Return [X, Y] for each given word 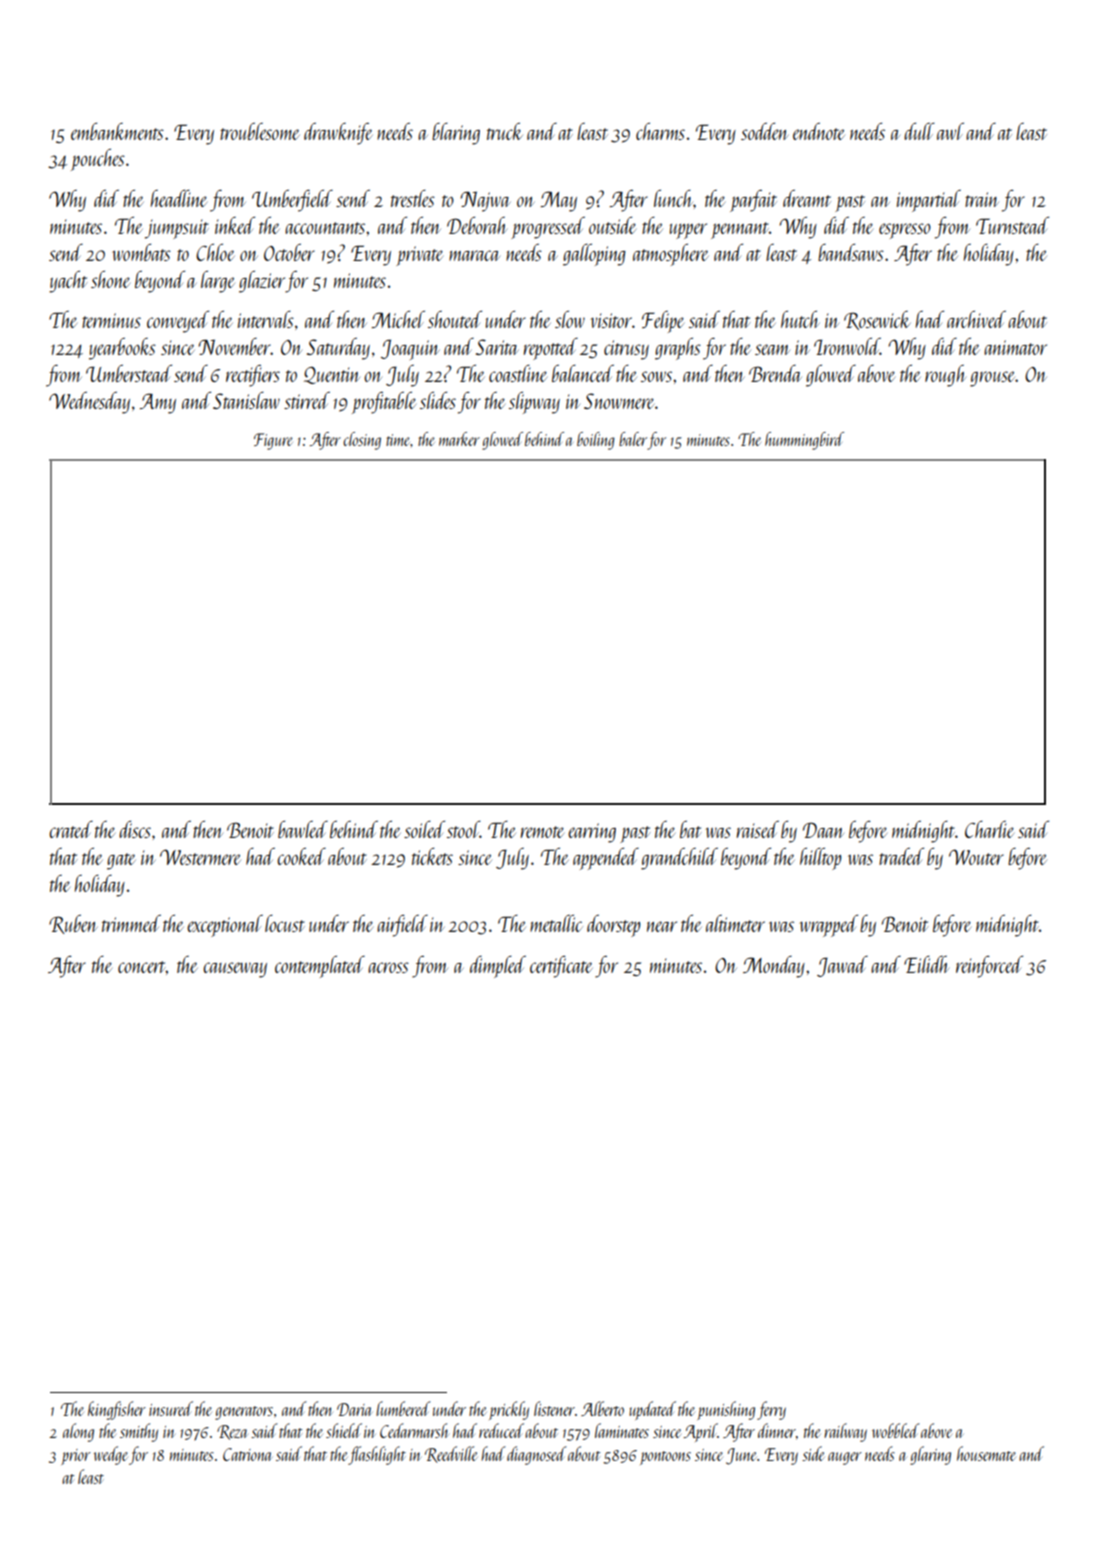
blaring [456, 134]
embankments [117, 131]
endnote [819, 131]
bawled [303, 829]
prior [76, 1457]
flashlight [377, 1455]
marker [459, 439]
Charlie [989, 829]
